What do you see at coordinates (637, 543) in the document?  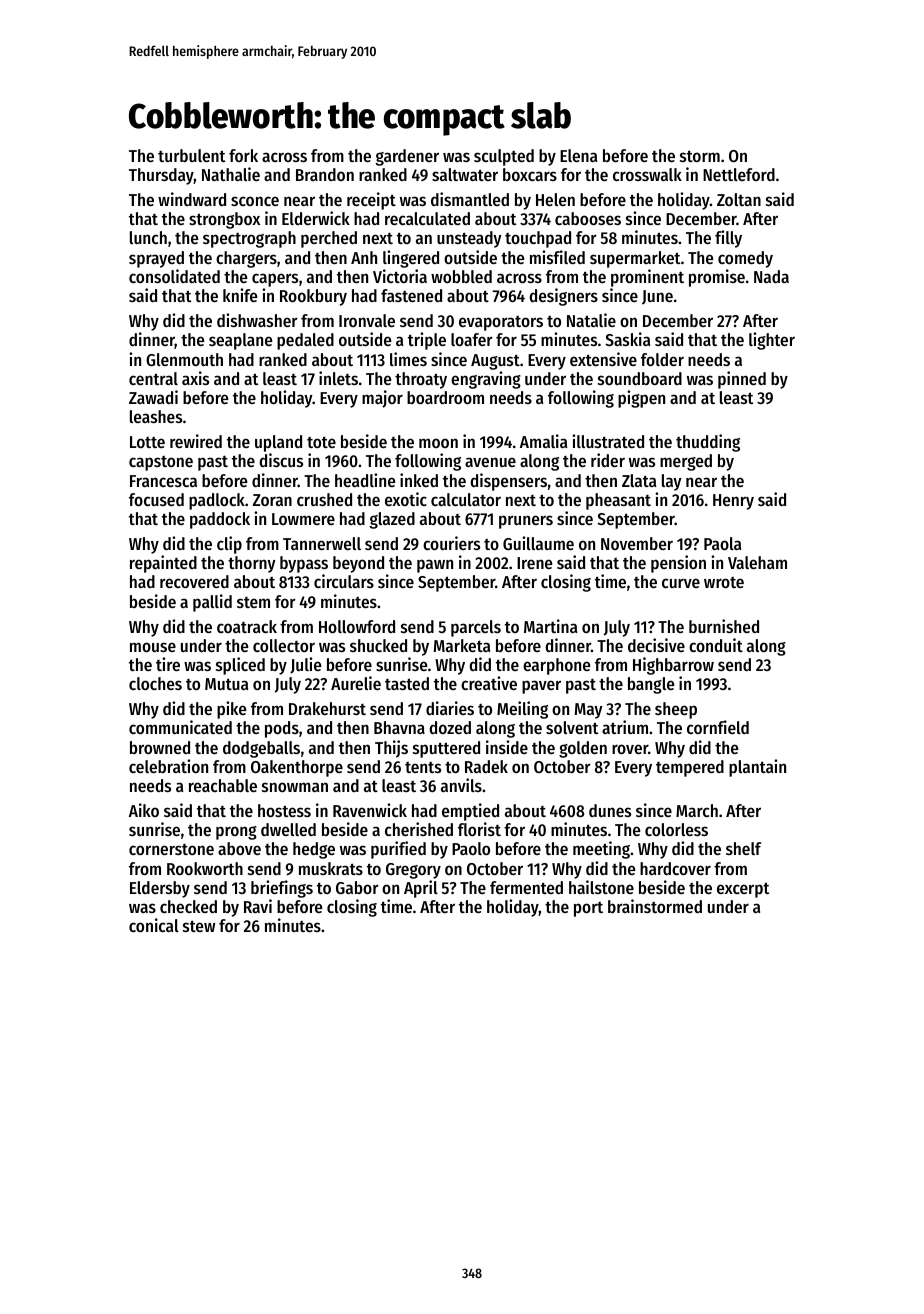 I see `November` at bounding box center [637, 543].
